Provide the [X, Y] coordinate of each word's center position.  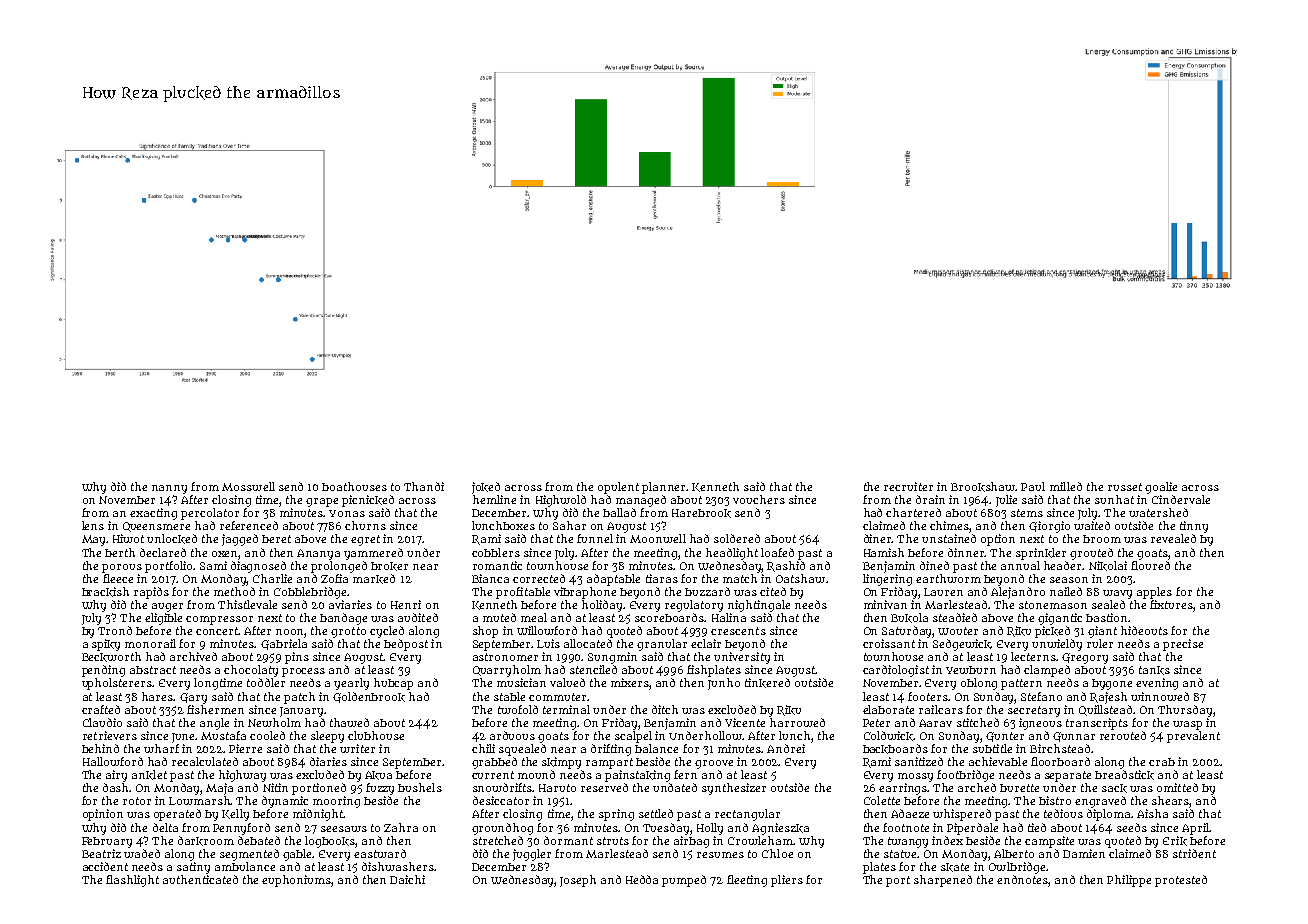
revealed [1173, 538]
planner [664, 488]
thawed [349, 722]
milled [1066, 486]
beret [276, 539]
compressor [219, 620]
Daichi [407, 879]
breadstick [1124, 775]
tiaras [662, 578]
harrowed [797, 722]
